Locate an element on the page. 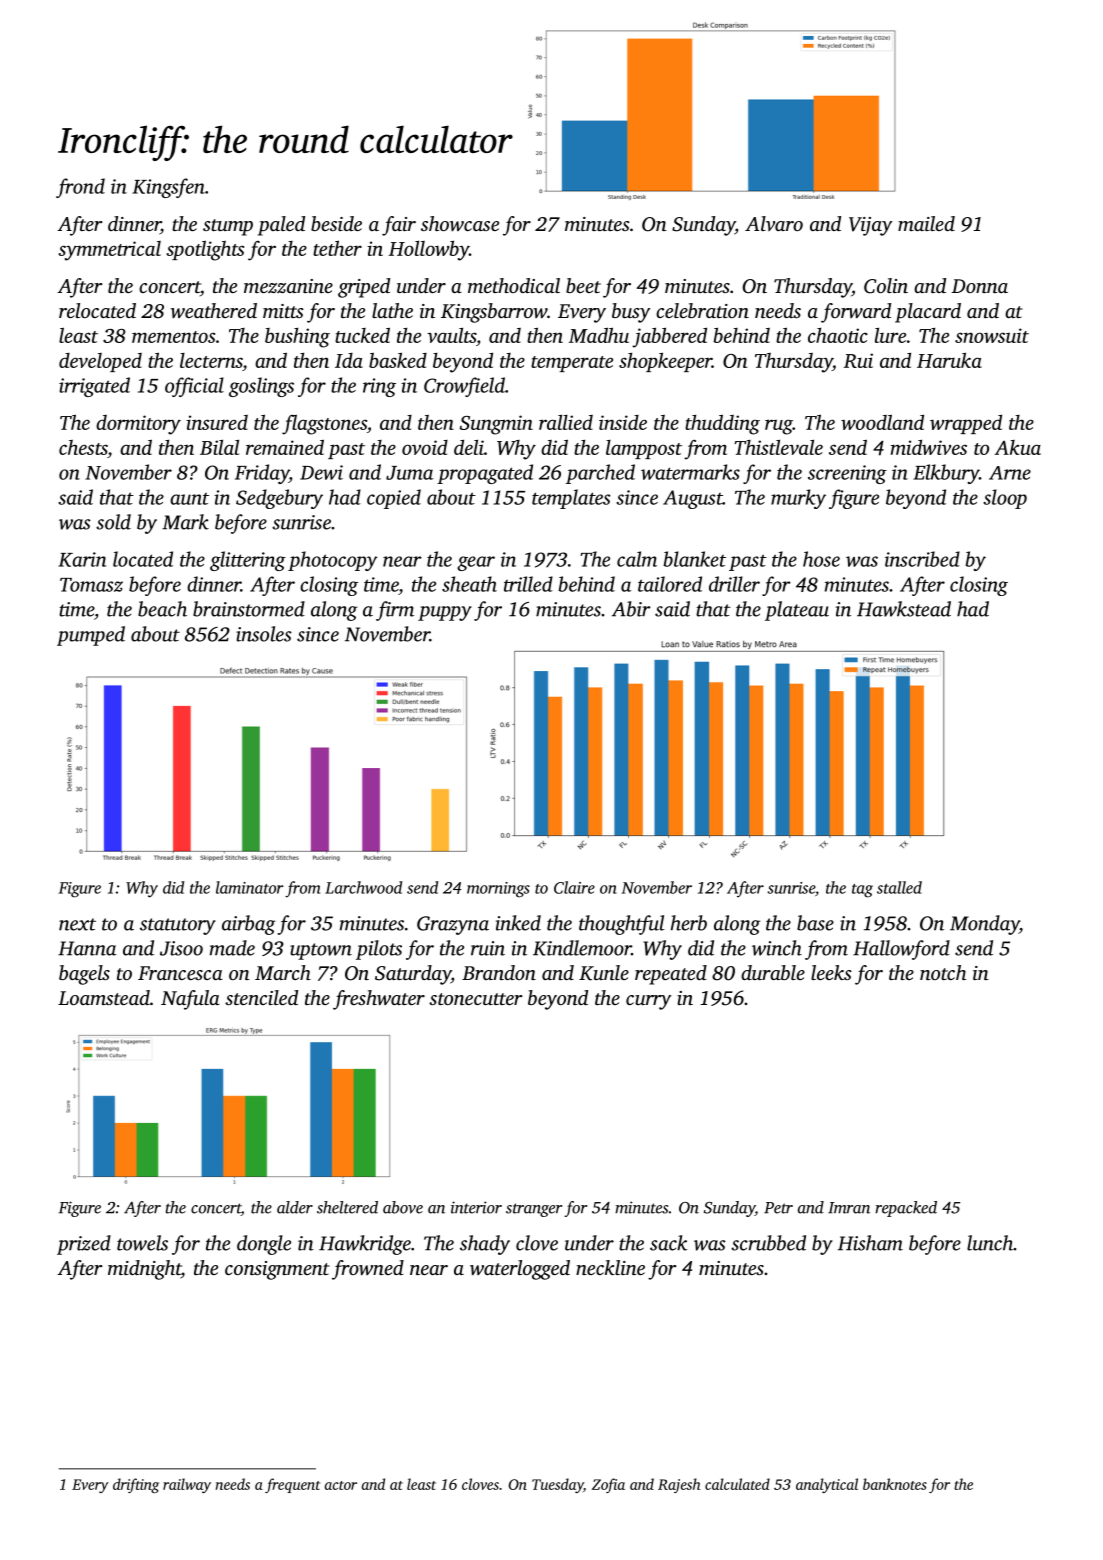 This page has width=1103, height=1560. Alvaro is located at coordinates (774, 223).
